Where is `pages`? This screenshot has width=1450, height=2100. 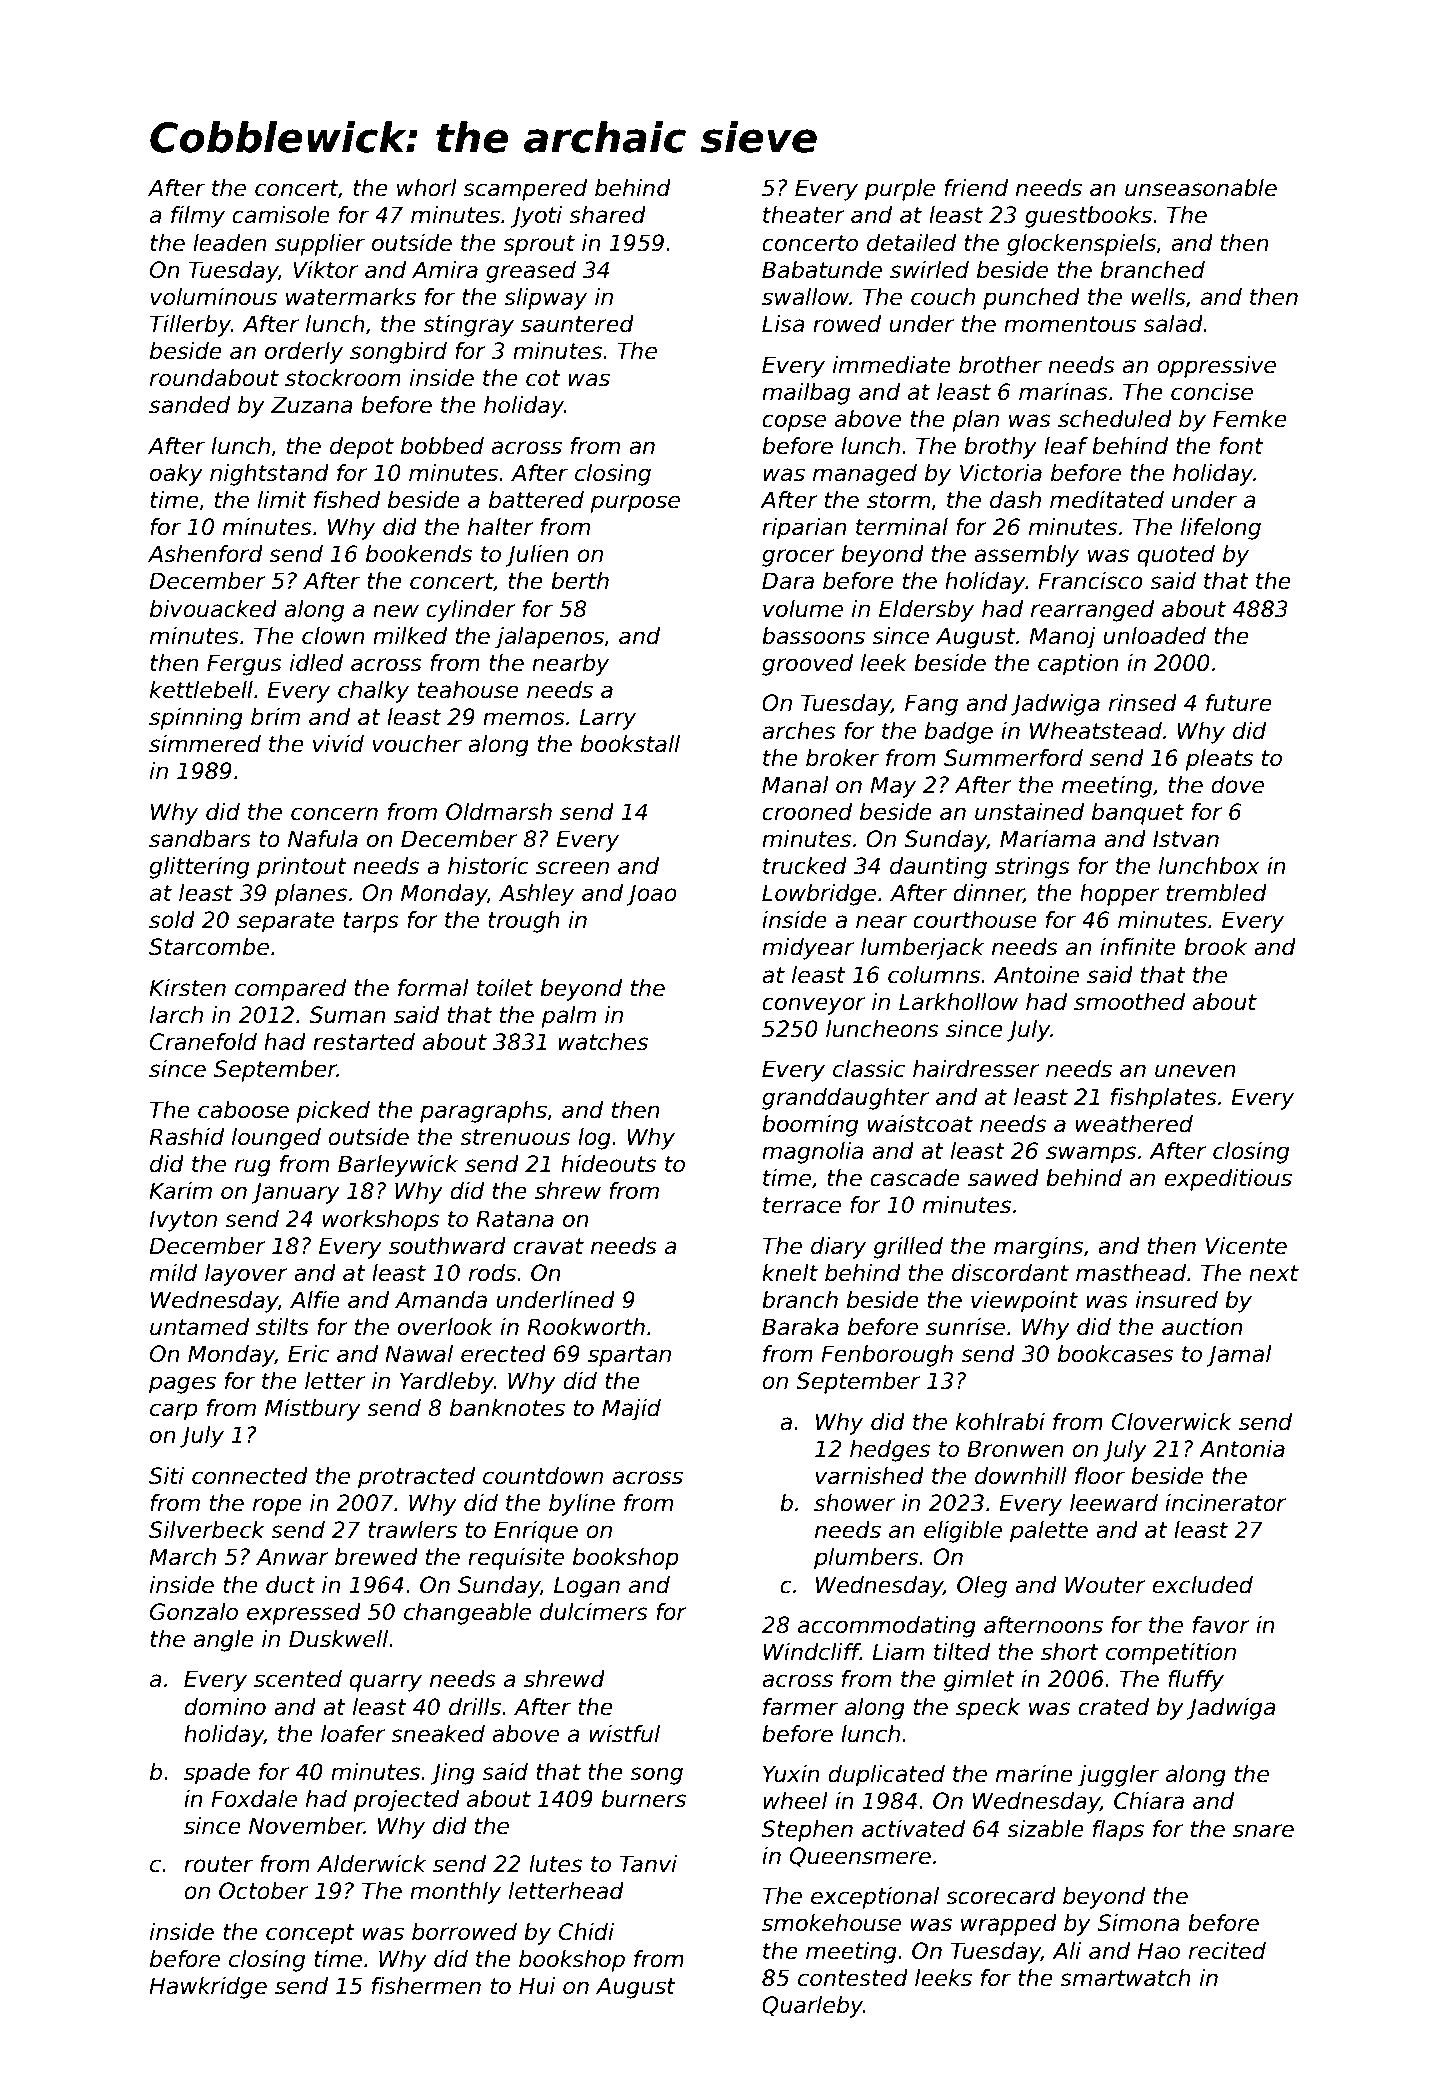
pages is located at coordinates (182, 1385).
